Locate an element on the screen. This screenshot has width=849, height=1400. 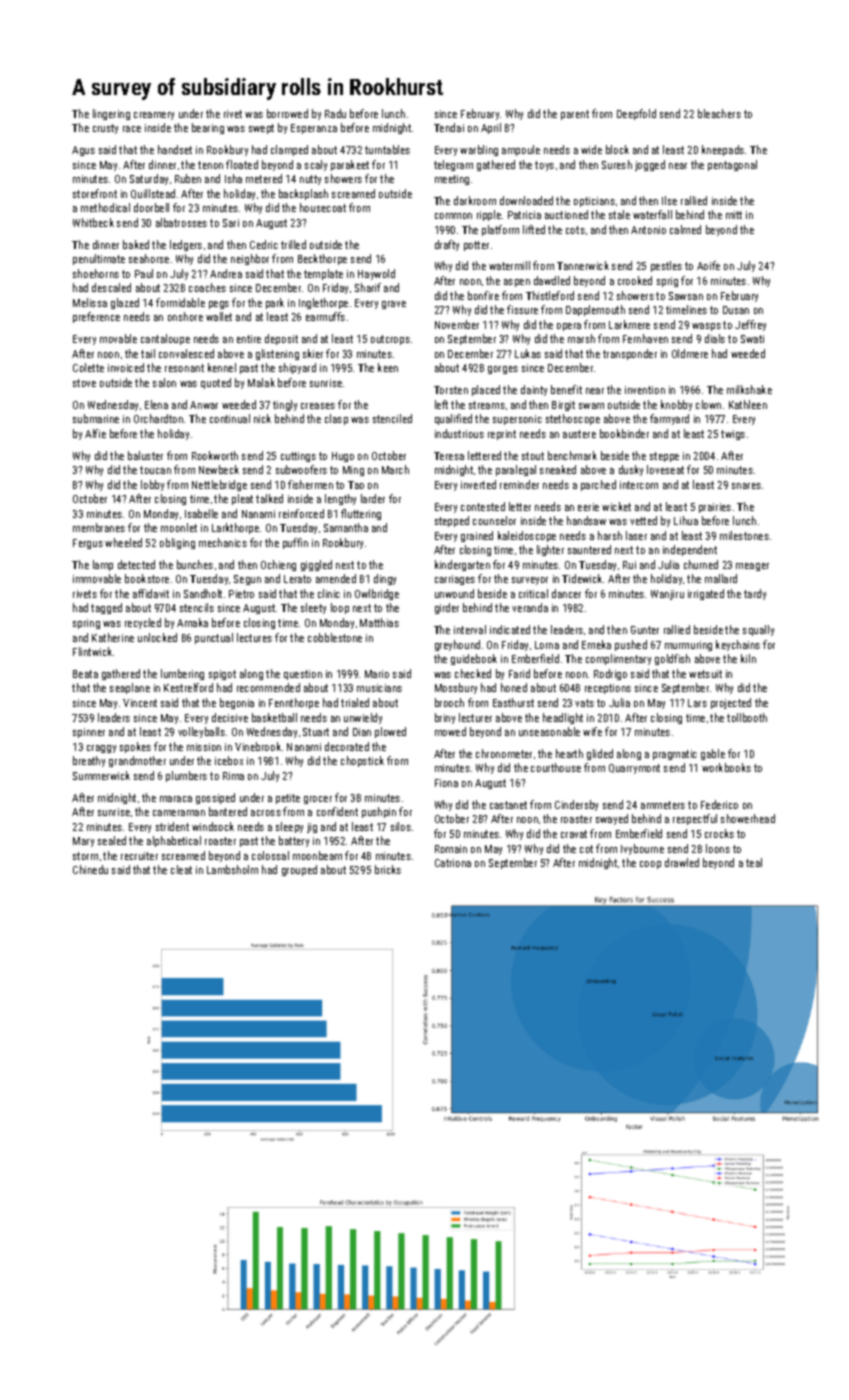
Ruben is located at coordinates (188, 178).
